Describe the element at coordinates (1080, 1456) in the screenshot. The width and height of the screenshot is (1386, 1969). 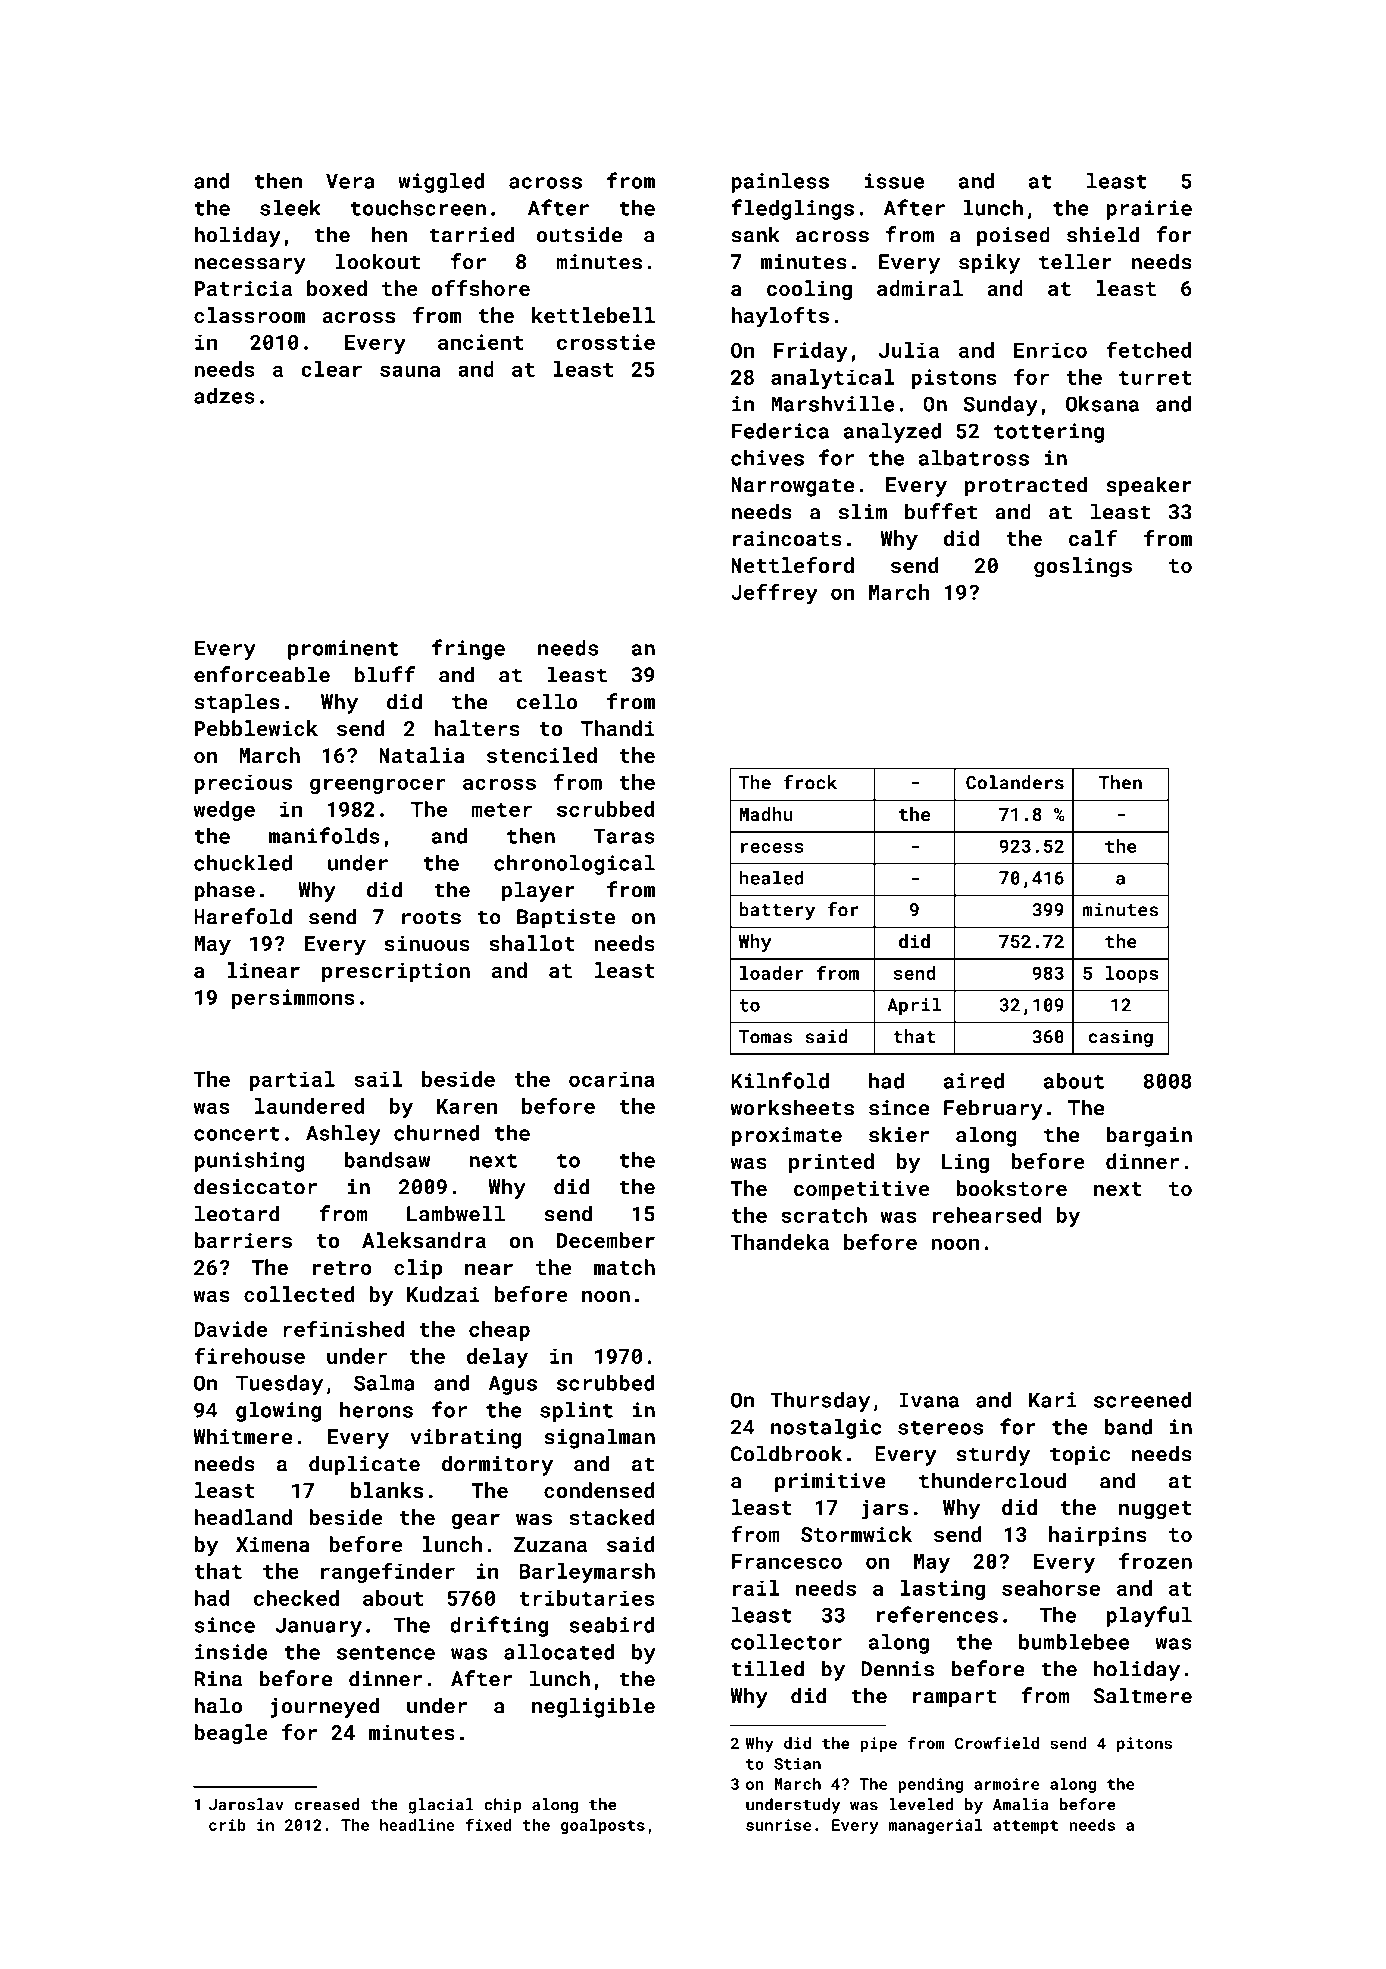
I see `topic` at that location.
